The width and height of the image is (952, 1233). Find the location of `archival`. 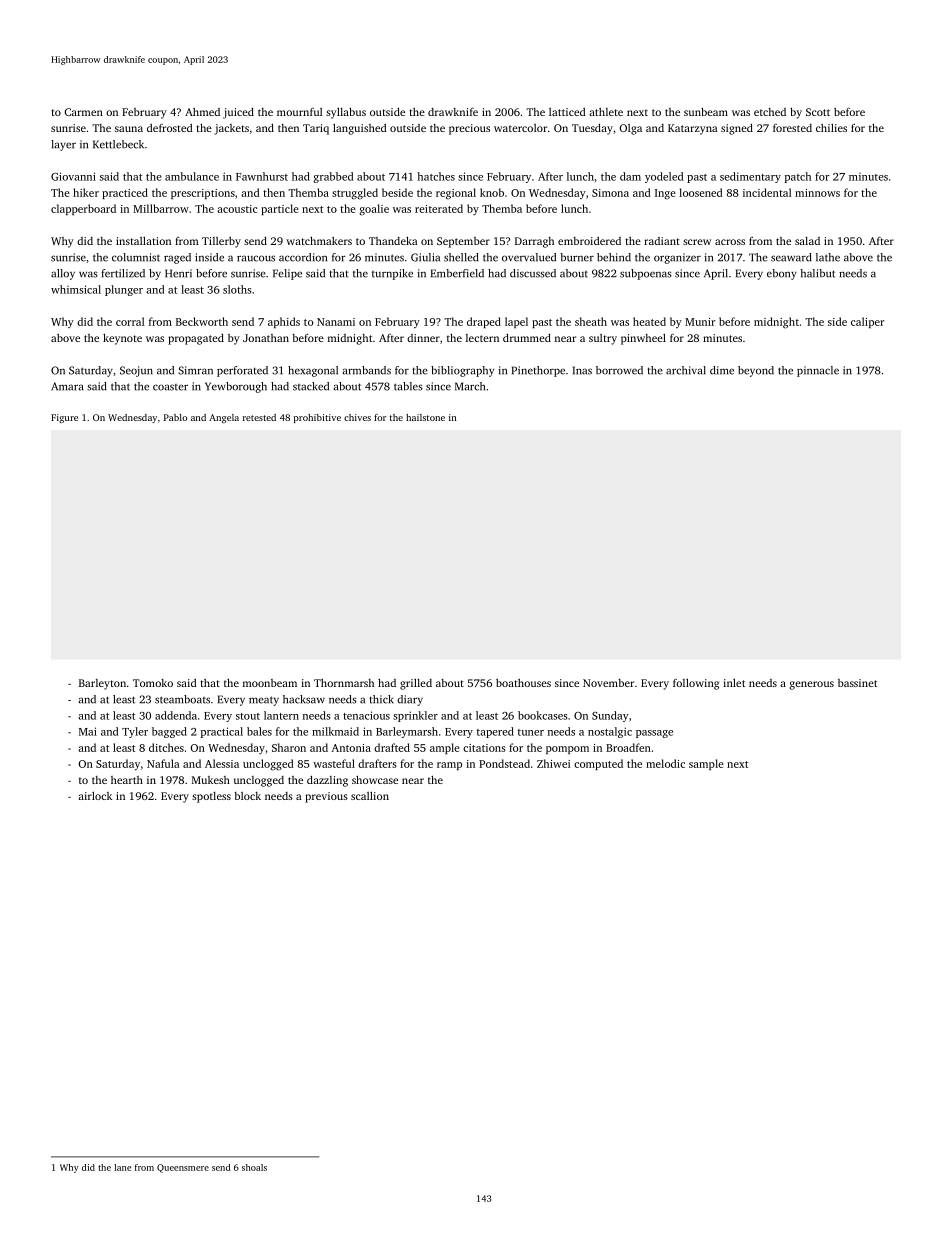

archival is located at coordinates (686, 370).
